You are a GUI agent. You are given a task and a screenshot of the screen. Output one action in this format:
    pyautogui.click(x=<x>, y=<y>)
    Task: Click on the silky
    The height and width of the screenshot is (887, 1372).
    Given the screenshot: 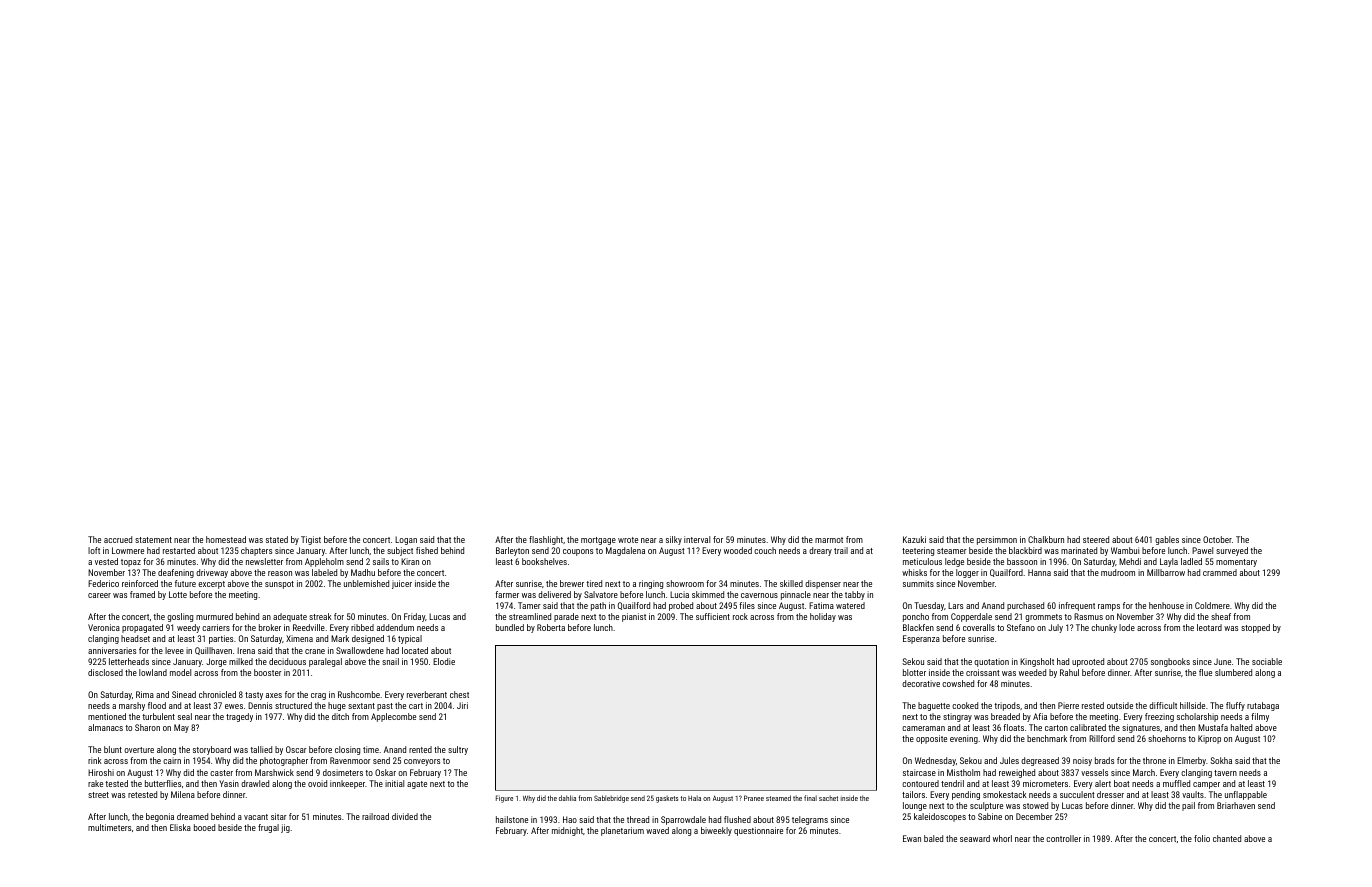 What is the action you would take?
    pyautogui.click(x=674, y=540)
